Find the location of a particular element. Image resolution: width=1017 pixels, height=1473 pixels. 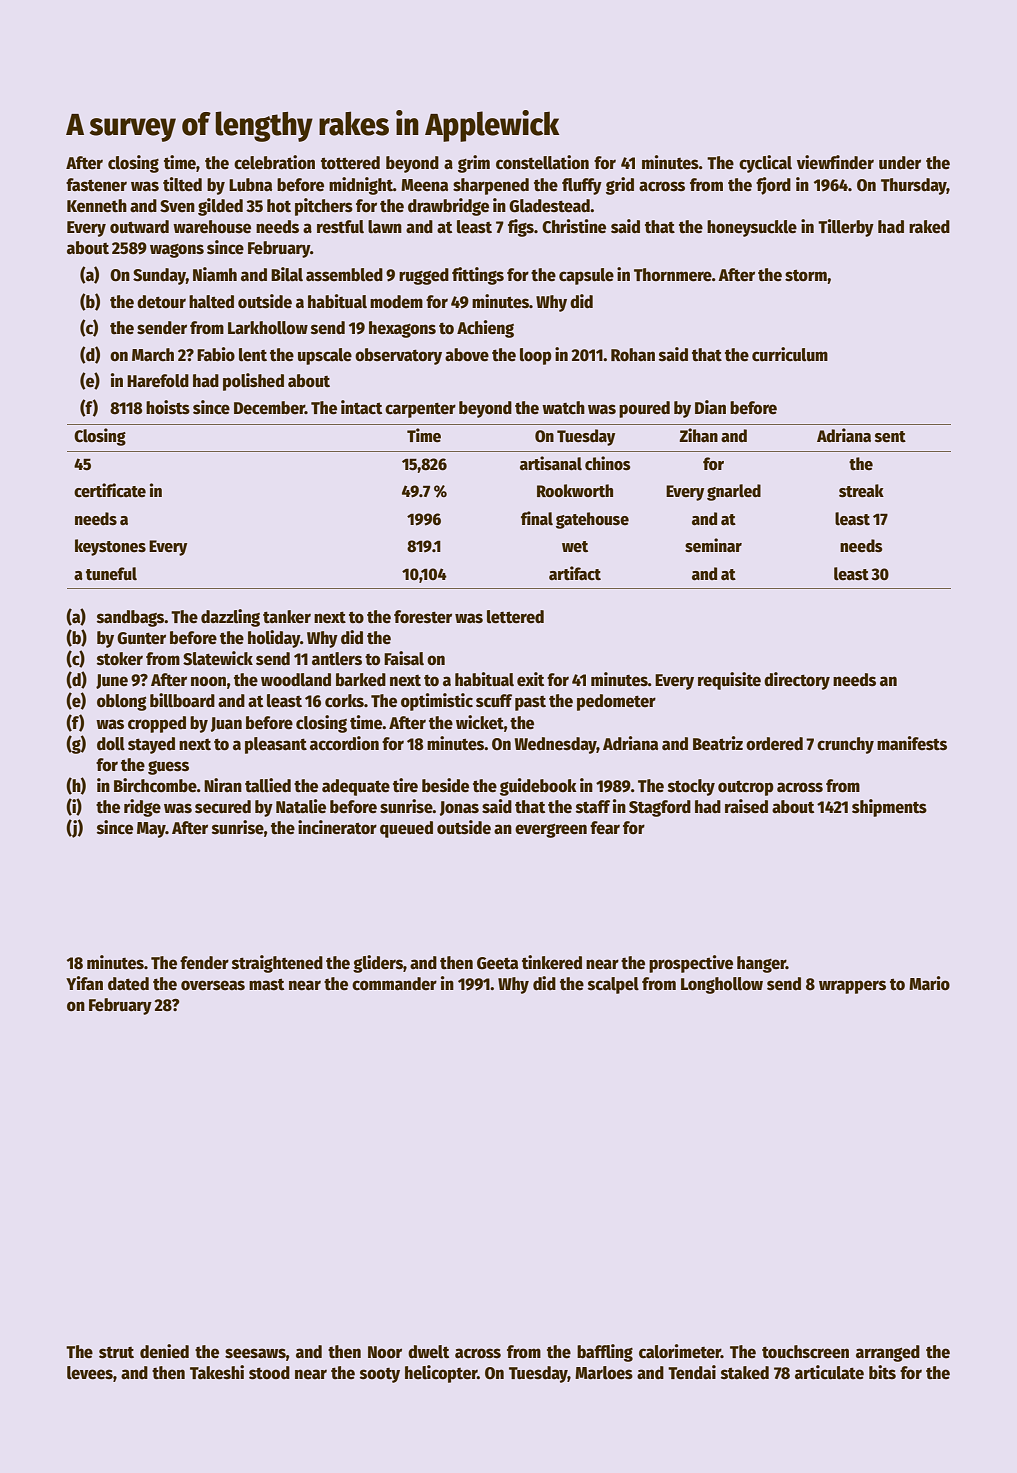

celebration is located at coordinates (274, 162).
